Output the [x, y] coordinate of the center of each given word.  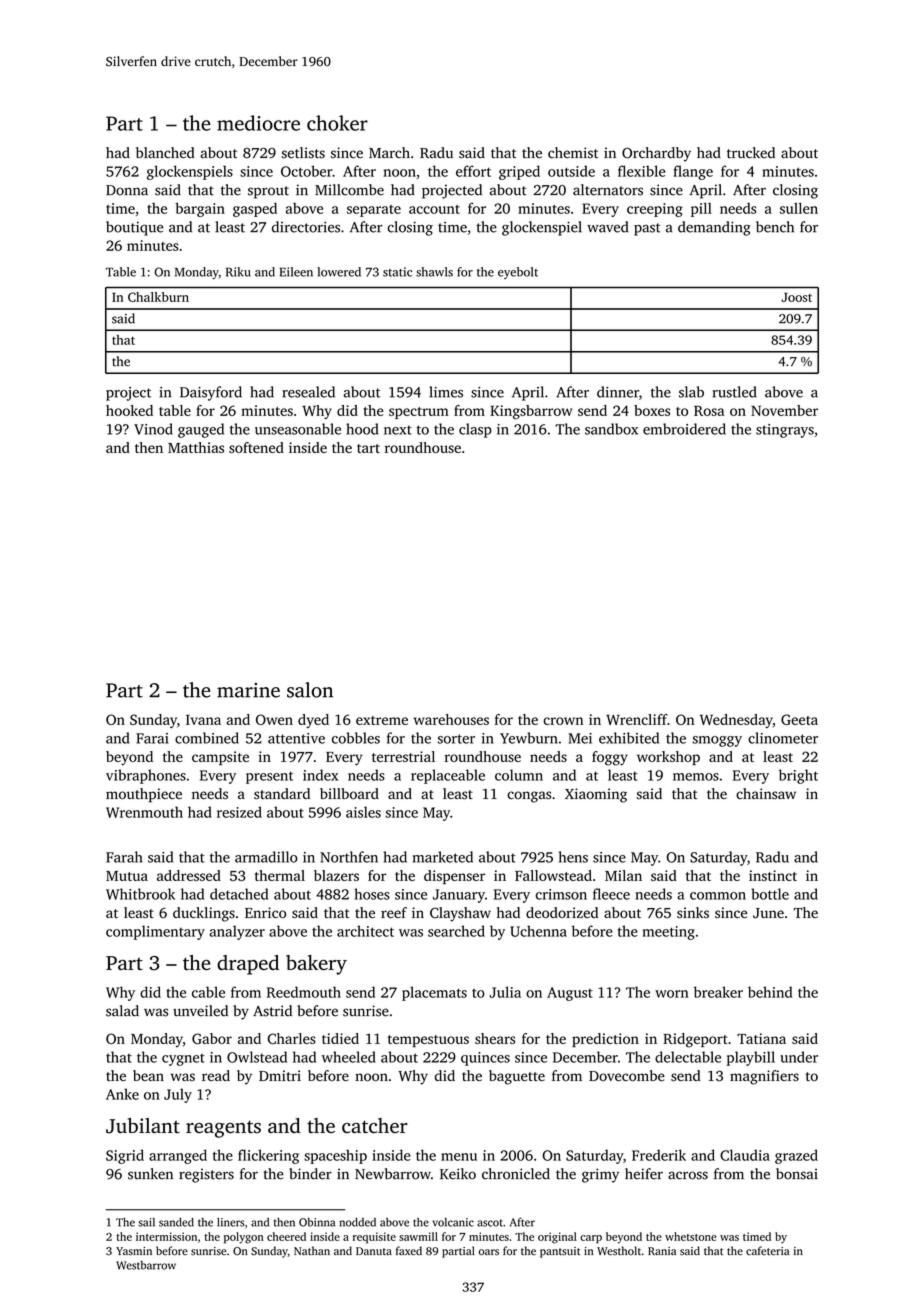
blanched [165, 153]
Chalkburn [158, 297]
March [389, 152]
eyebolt [518, 273]
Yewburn [529, 738]
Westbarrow [146, 1265]
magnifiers [764, 1077]
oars [489, 1252]
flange [693, 172]
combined [207, 738]
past [647, 229]
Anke [122, 1094]
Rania [662, 1251]
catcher [375, 1125]
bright [798, 776]
